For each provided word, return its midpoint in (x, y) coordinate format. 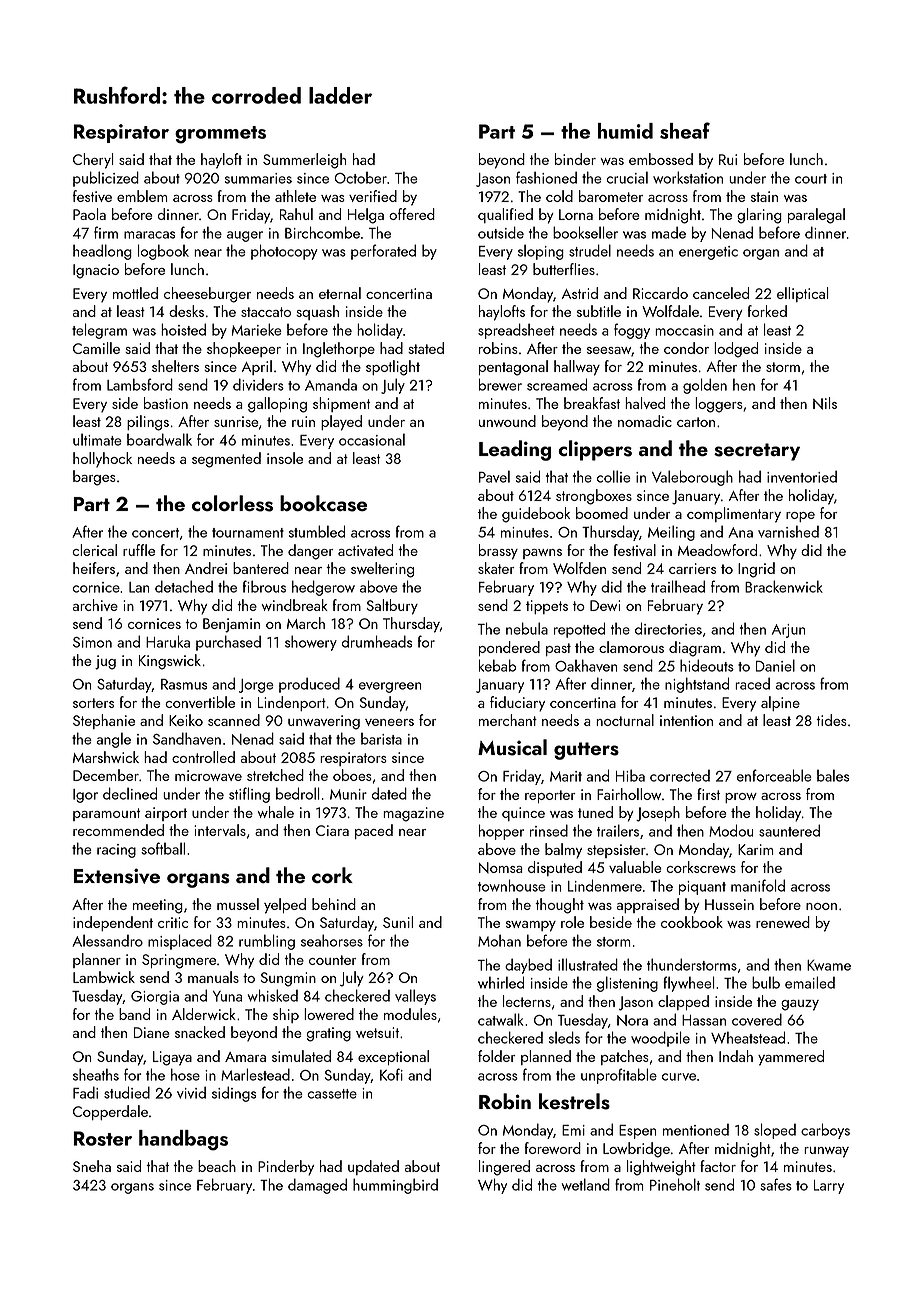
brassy (498, 552)
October (360, 178)
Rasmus (184, 684)
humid (625, 131)
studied (127, 1092)
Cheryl (93, 161)
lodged (736, 350)
